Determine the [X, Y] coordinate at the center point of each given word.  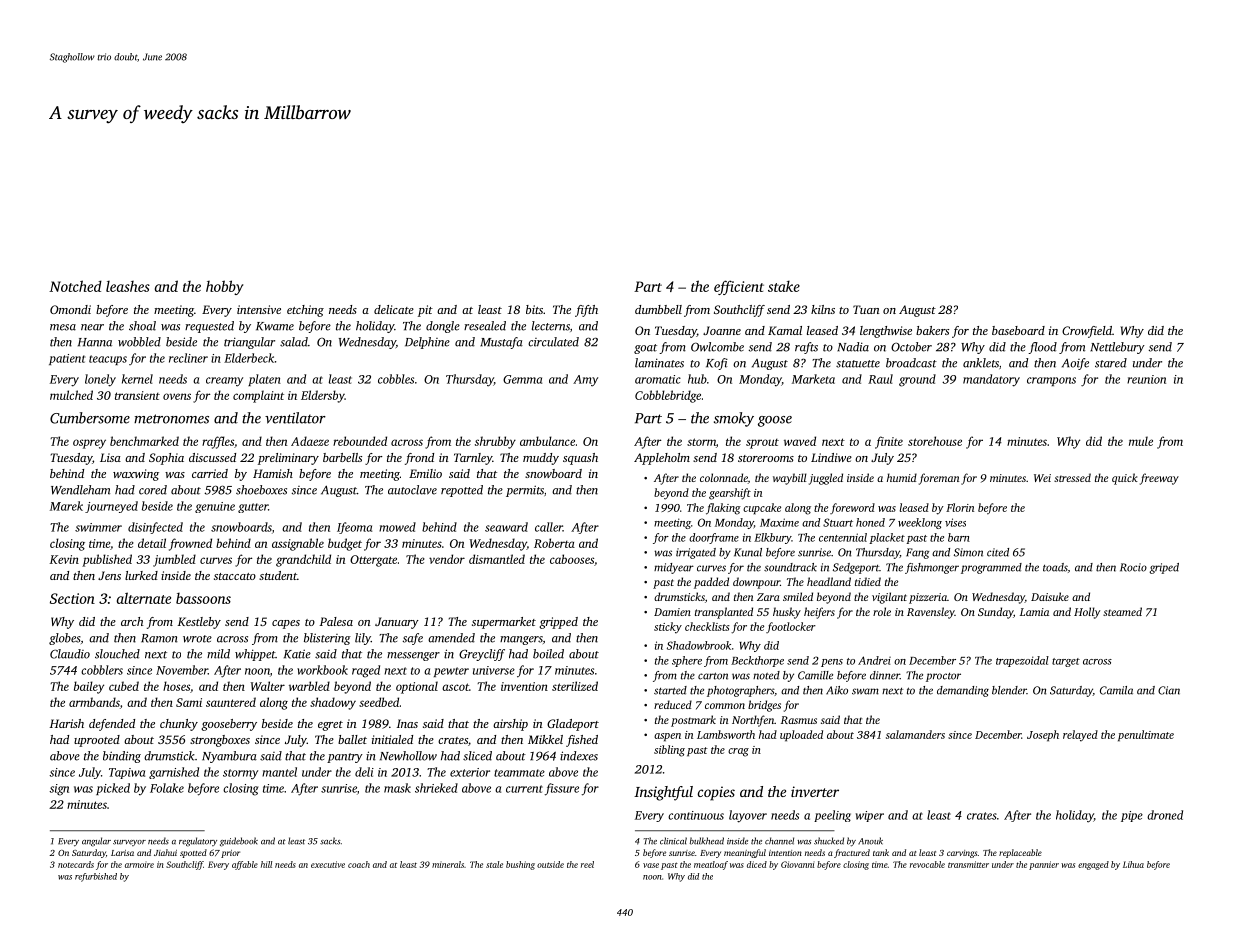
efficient [739, 287]
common [725, 706]
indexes [579, 756]
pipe [1132, 816]
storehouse [935, 441]
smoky [734, 419]
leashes [128, 286]
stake [784, 286]
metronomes [171, 419]
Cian [1169, 690]
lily [363, 639]
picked [113, 789]
